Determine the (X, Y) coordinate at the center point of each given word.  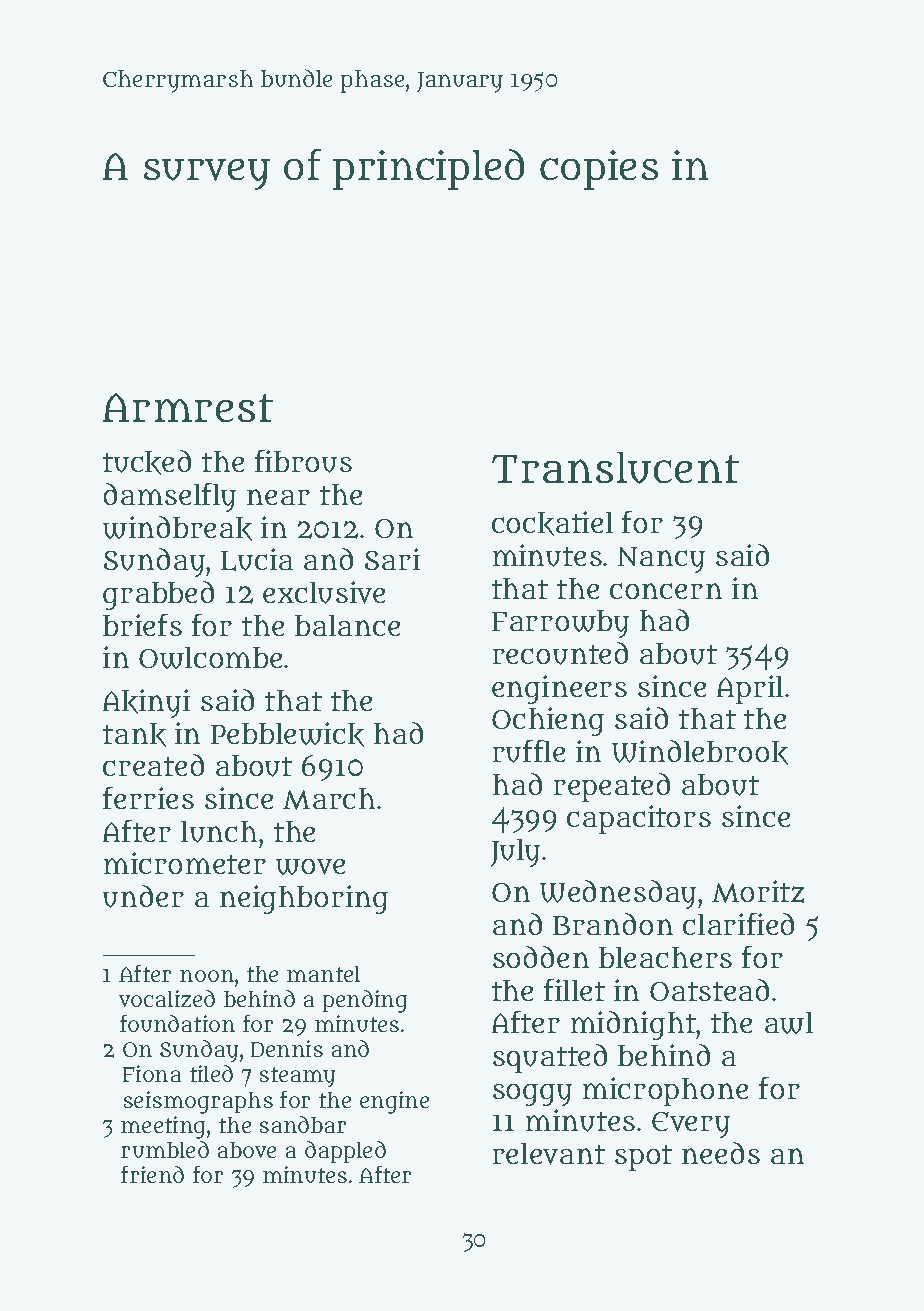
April (750, 689)
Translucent (615, 468)
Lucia (257, 559)
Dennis (287, 1048)
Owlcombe (210, 658)
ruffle (529, 751)
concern (666, 591)
